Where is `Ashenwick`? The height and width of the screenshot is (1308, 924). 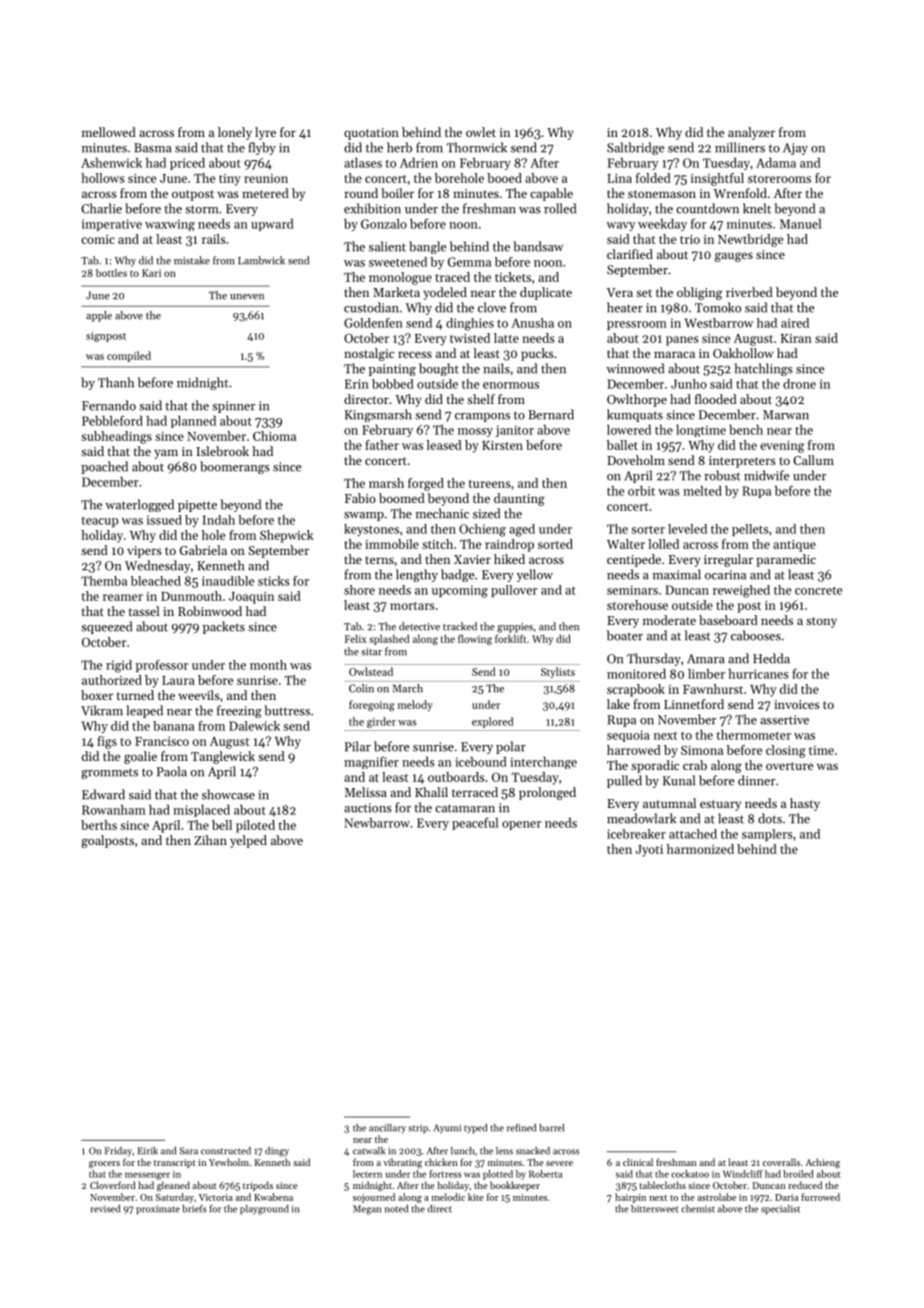
Ashenwick is located at coordinates (111, 163).
